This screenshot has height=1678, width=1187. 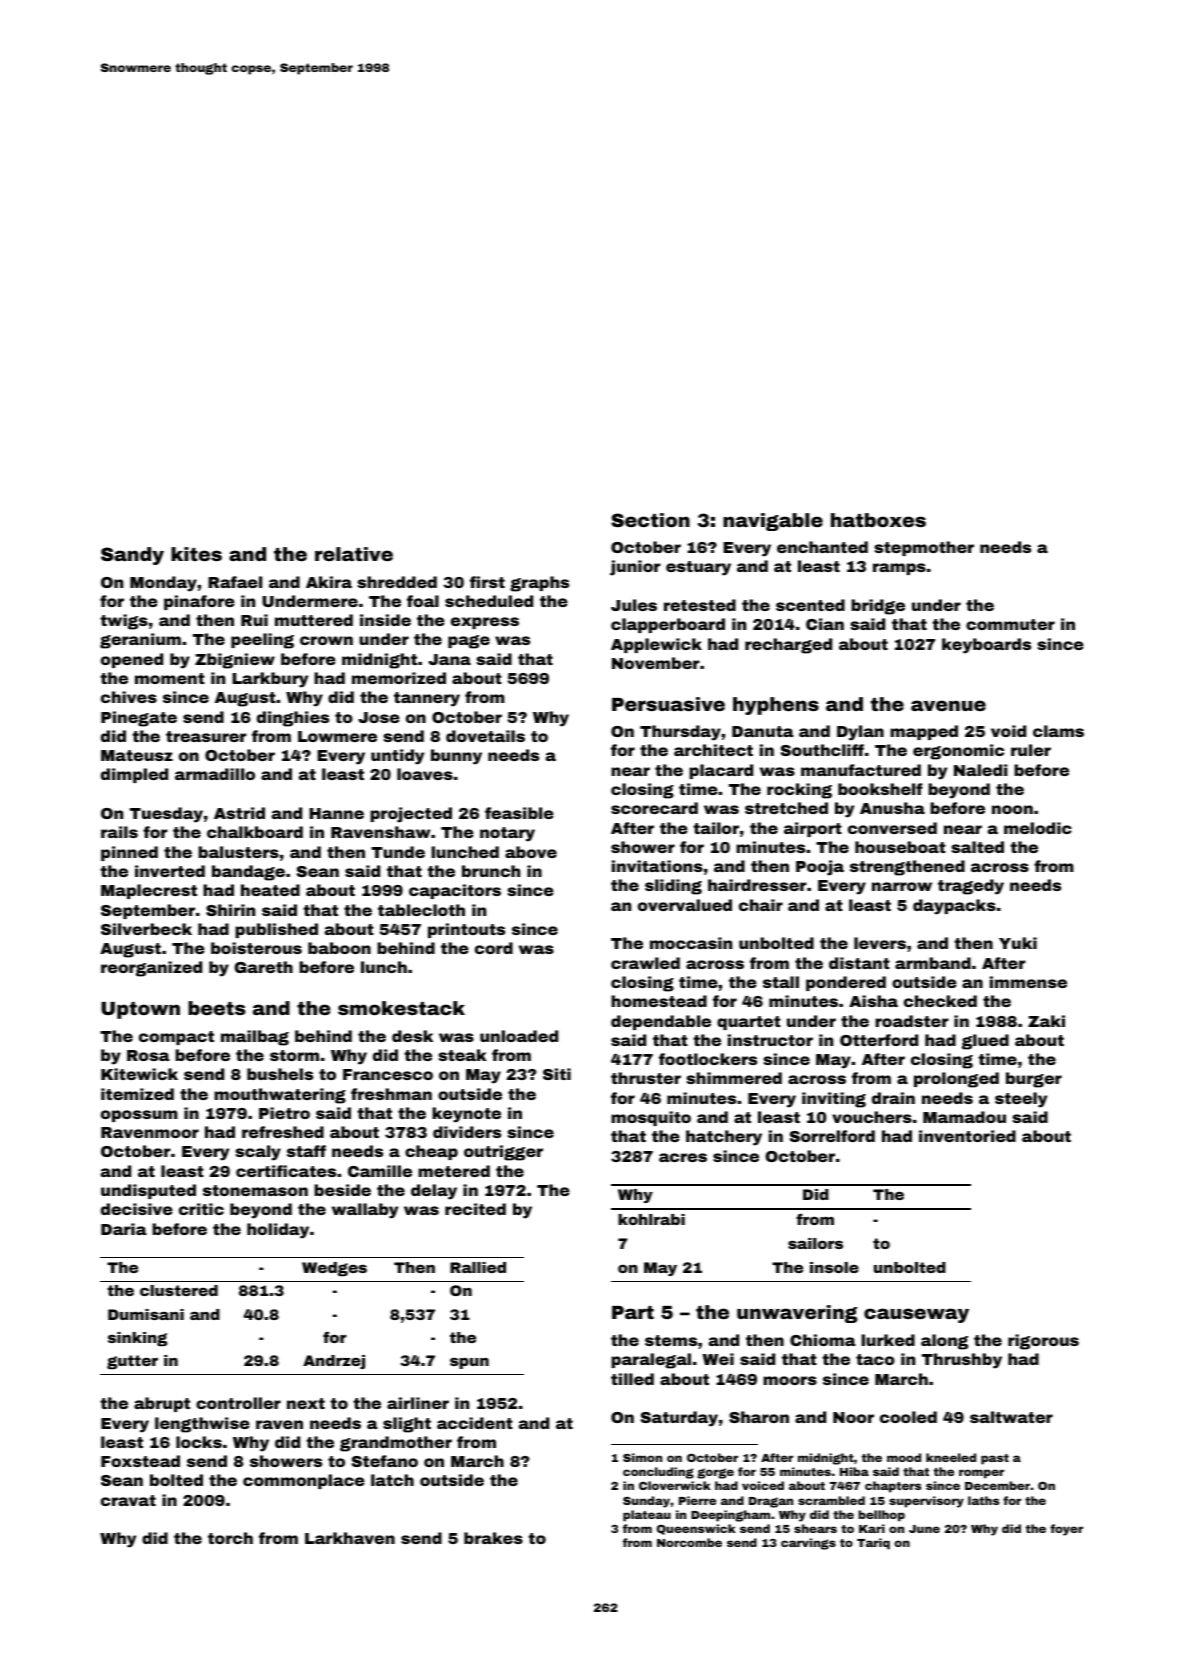 What do you see at coordinates (680, 733) in the screenshot?
I see `Thursday` at bounding box center [680, 733].
